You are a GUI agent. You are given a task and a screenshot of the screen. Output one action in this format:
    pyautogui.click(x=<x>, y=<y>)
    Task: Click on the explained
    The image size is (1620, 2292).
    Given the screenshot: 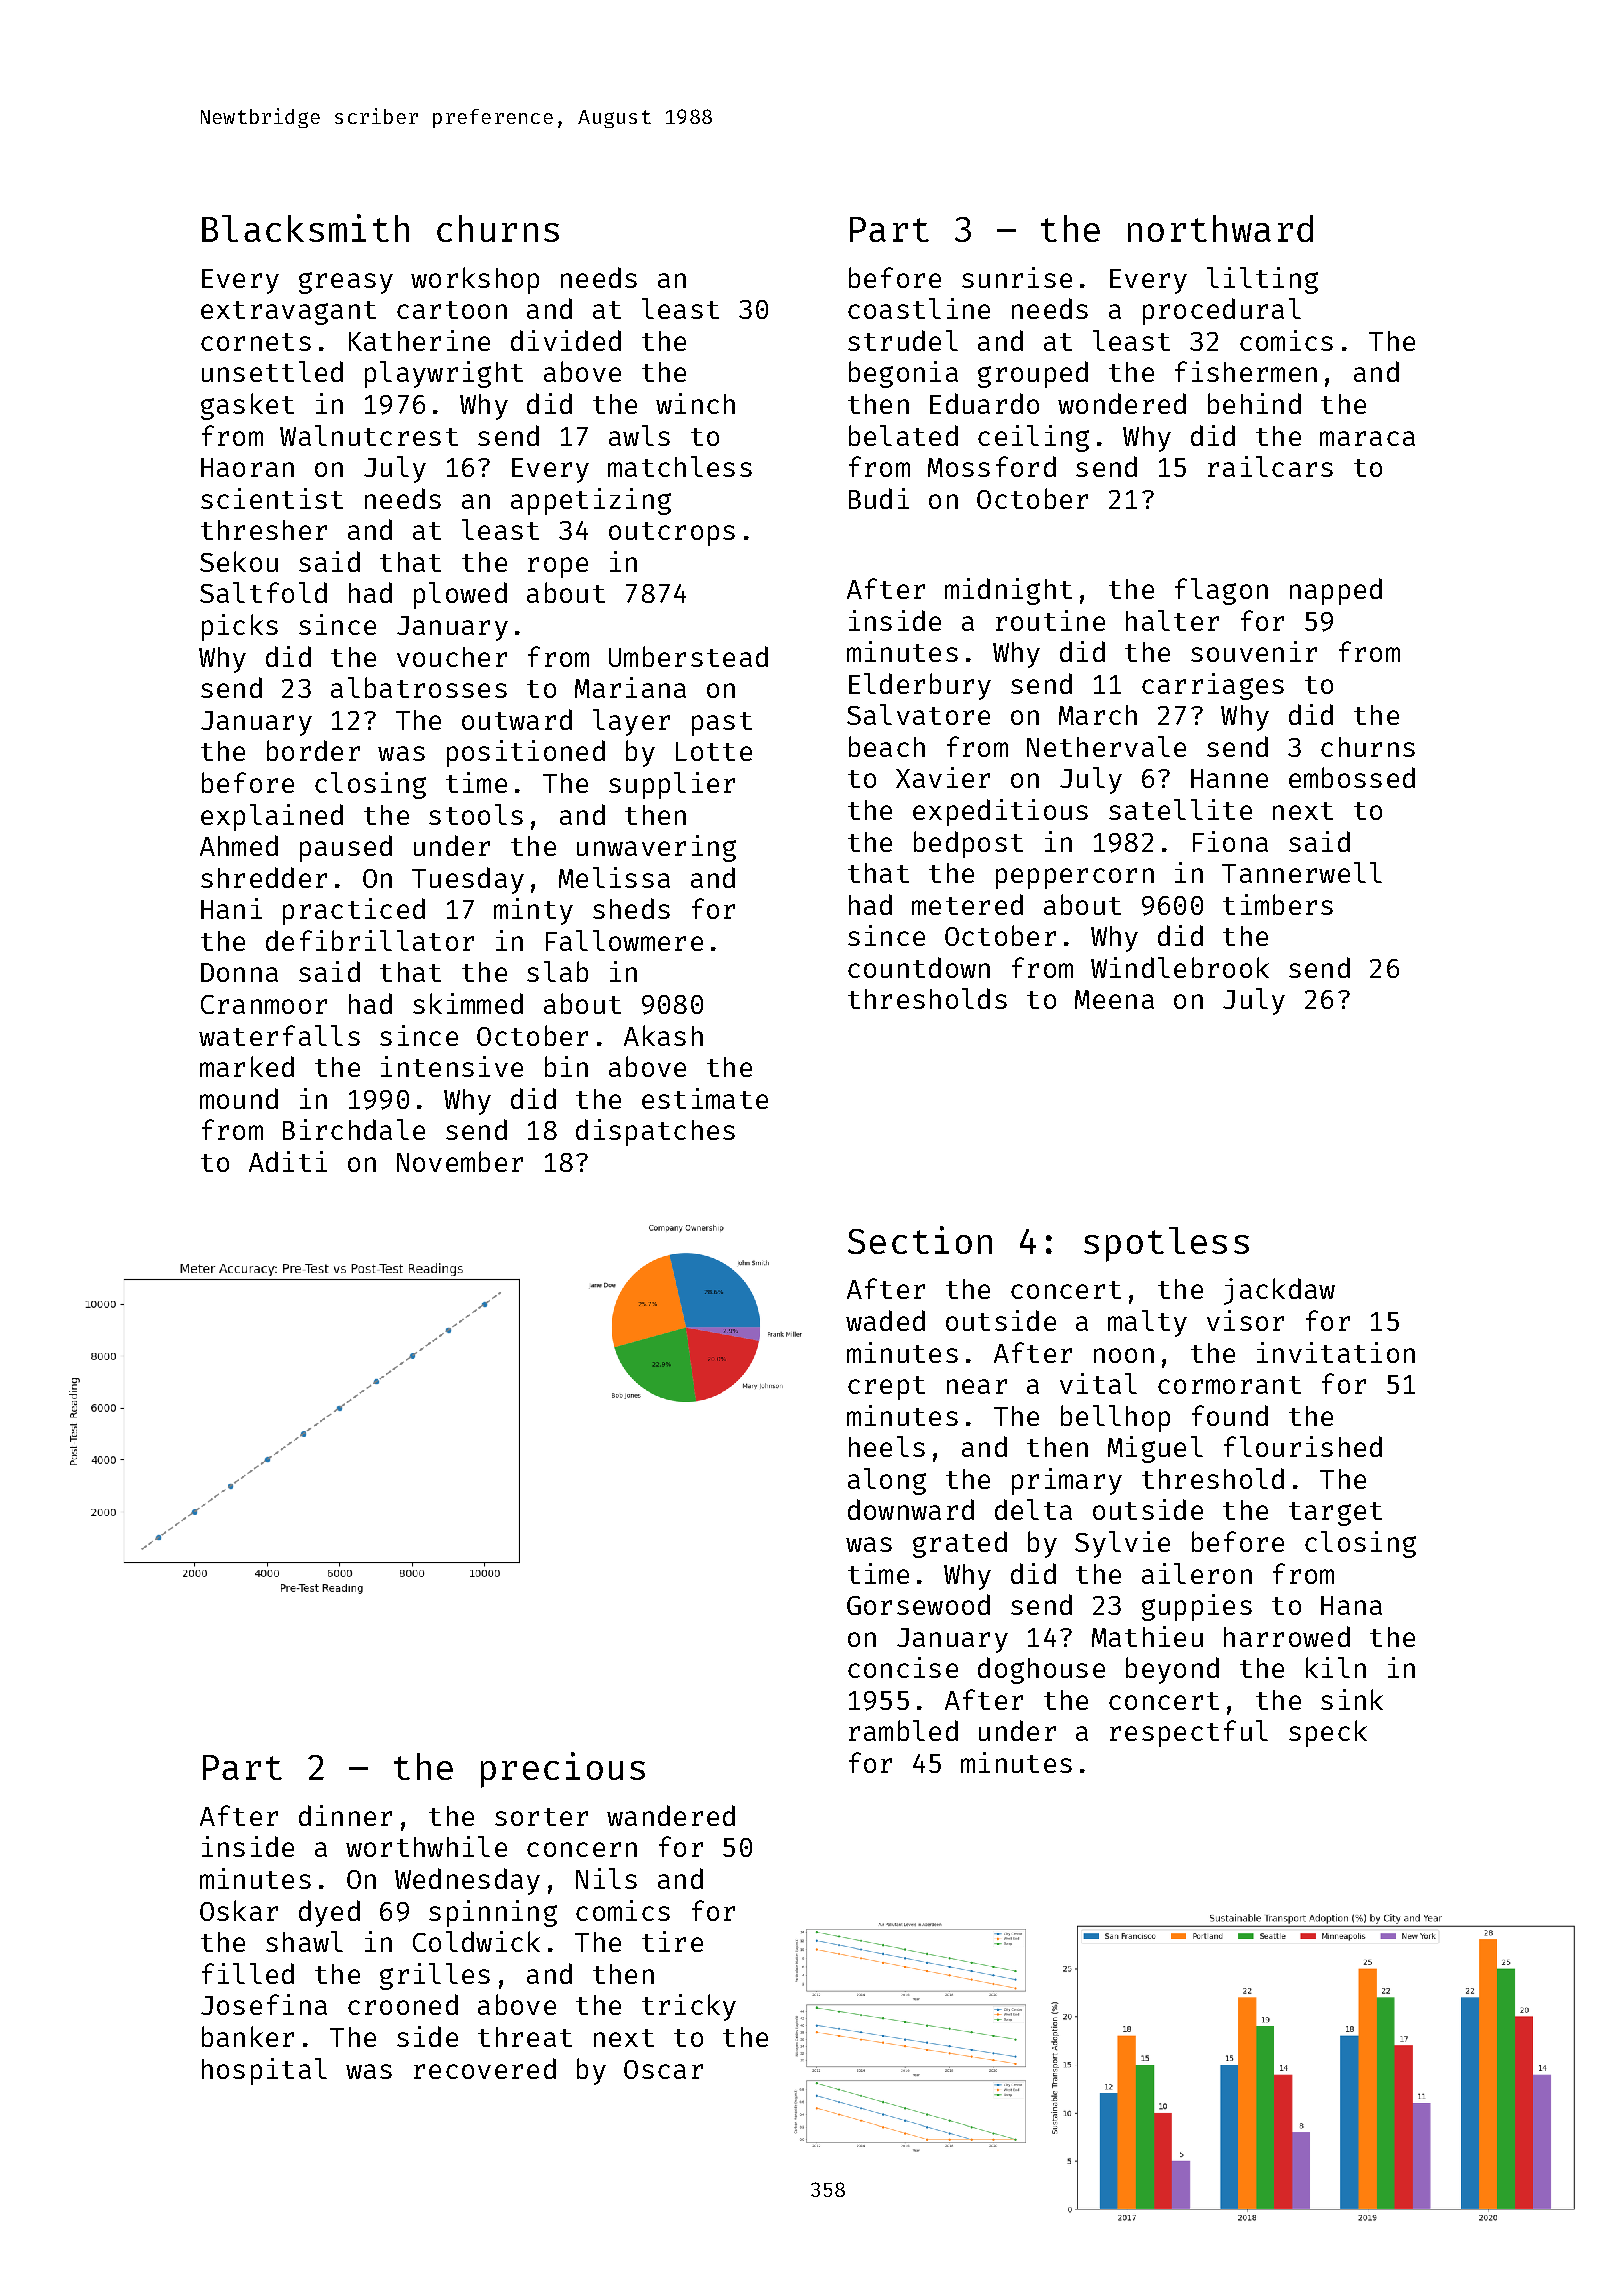 What is the action you would take?
    pyautogui.click(x=272, y=817)
